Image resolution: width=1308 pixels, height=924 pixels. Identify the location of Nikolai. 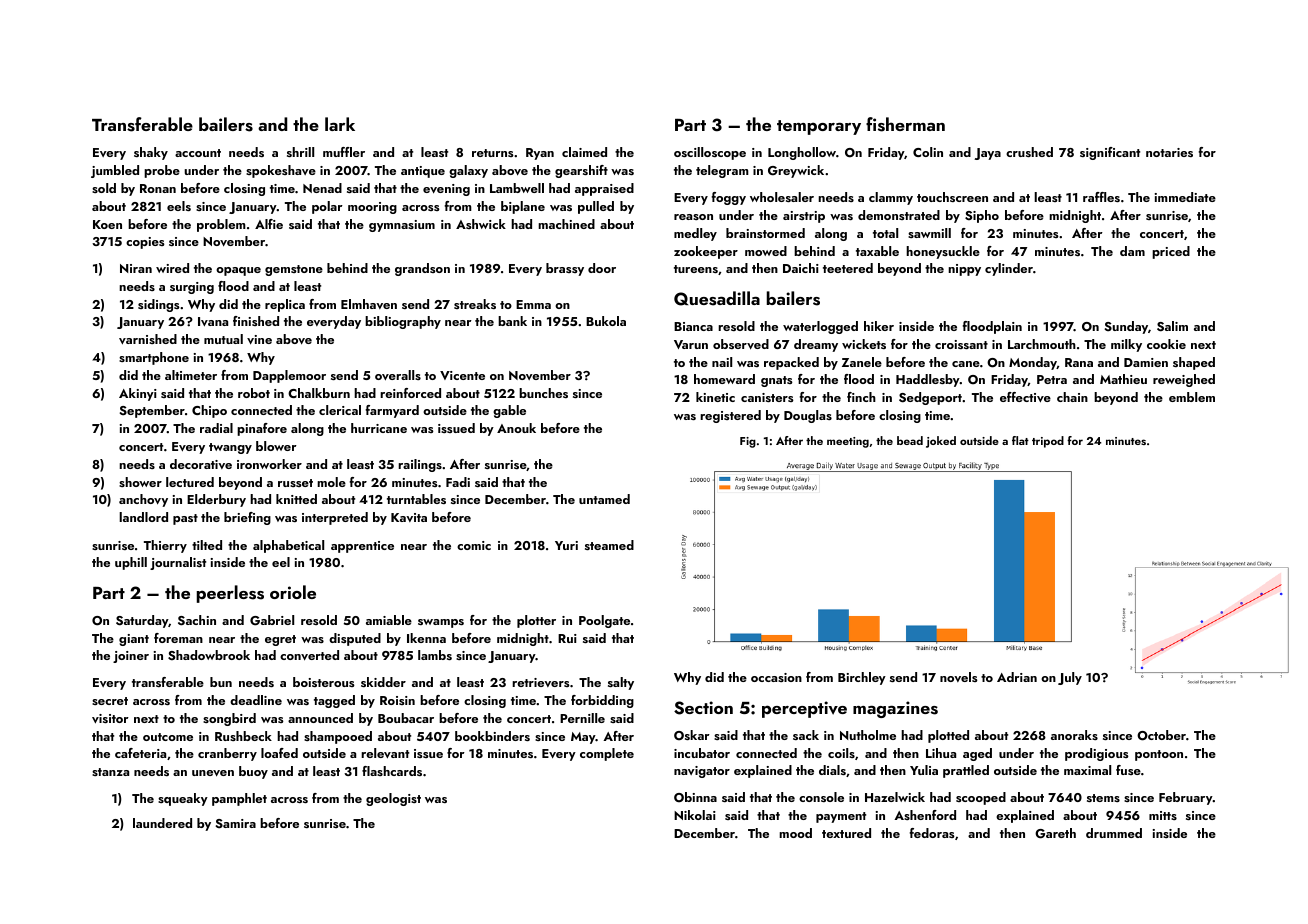
(695, 815).
